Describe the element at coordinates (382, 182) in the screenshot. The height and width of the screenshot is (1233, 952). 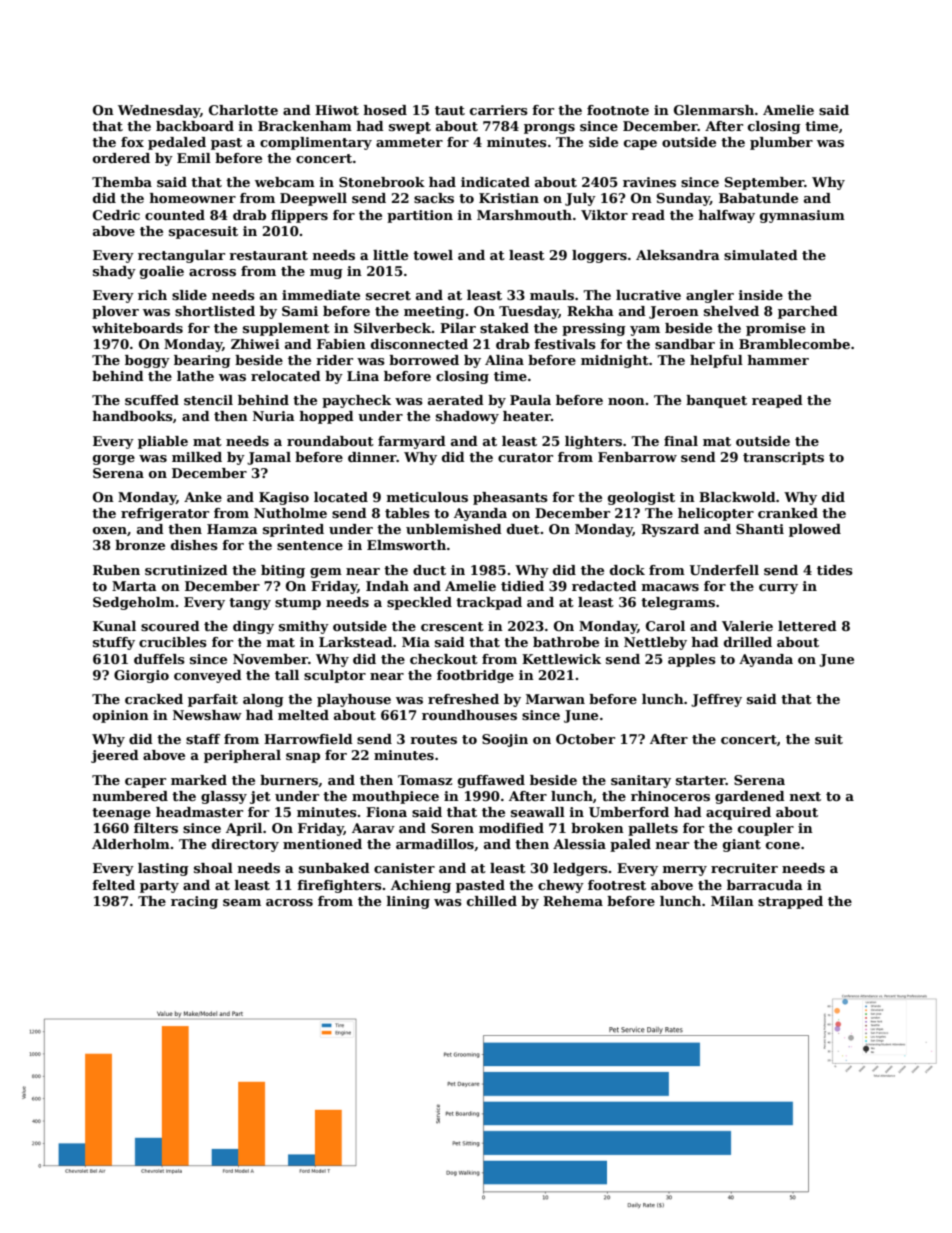
I see `Stonebrook` at that location.
